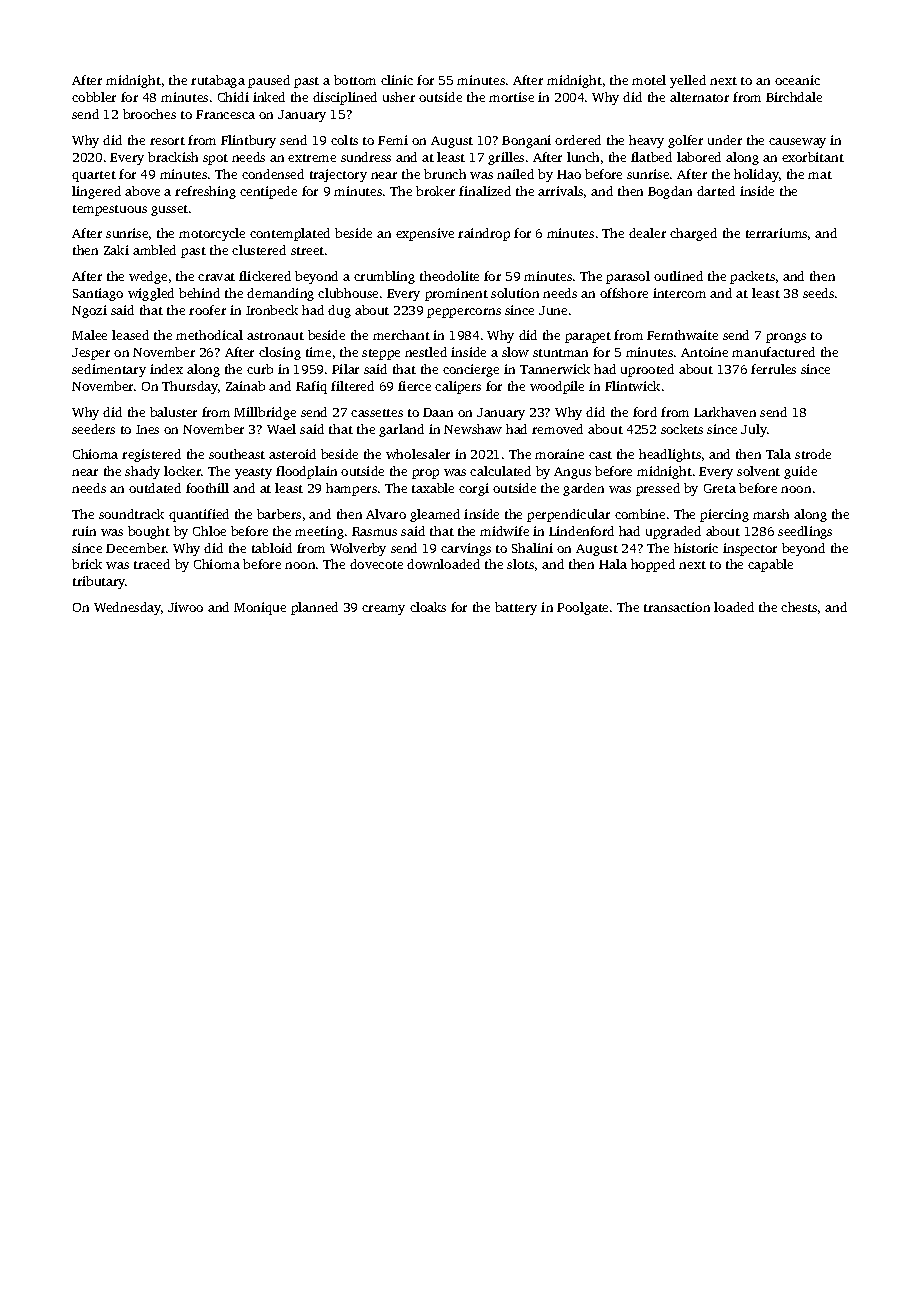 This screenshot has height=1308, width=924. What do you see at coordinates (557, 387) in the screenshot?
I see `woodpile` at bounding box center [557, 387].
